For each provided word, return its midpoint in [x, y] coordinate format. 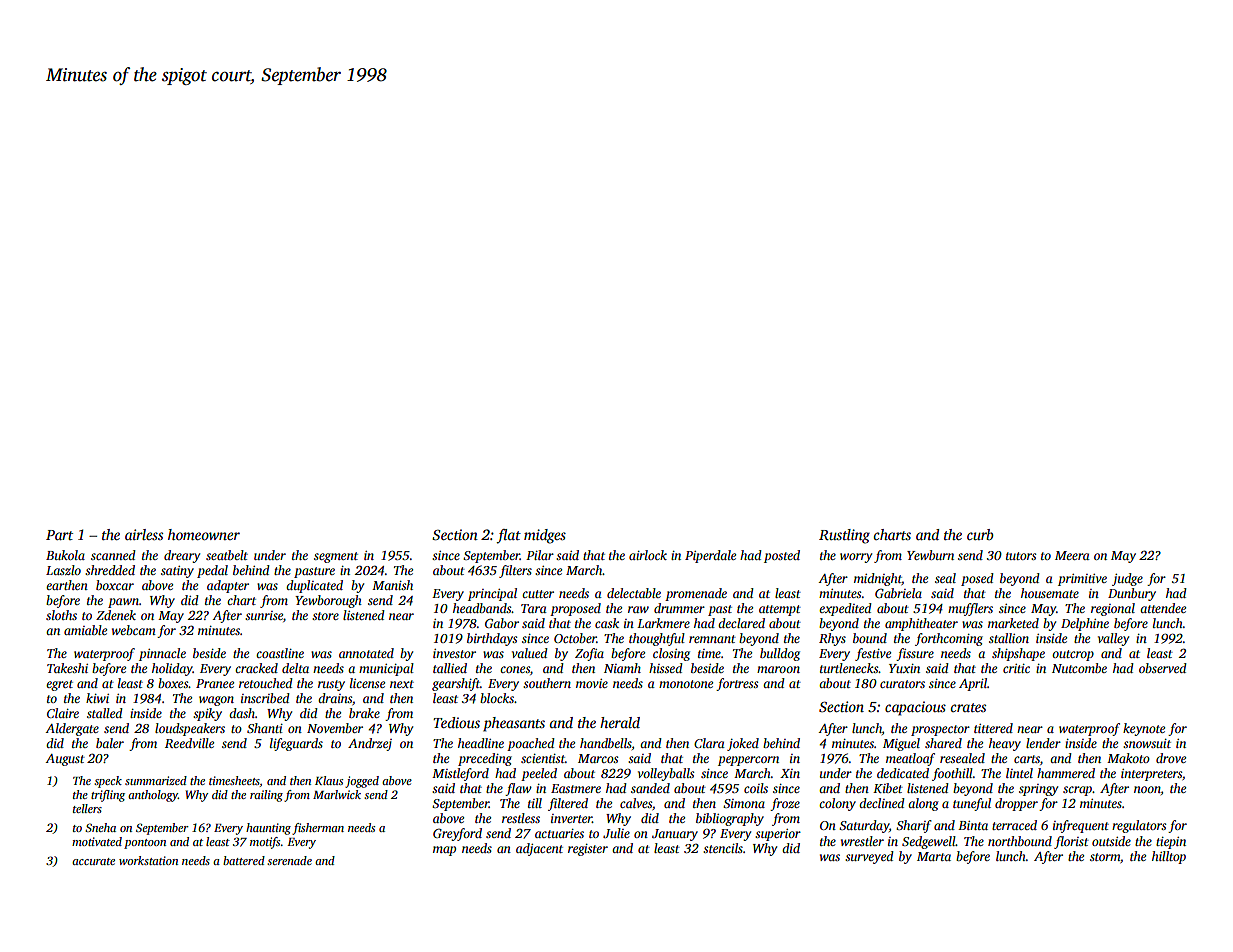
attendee [1163, 608]
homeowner [204, 534]
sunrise [264, 615]
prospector [940, 730]
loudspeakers [190, 729]
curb [980, 534]
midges [545, 536]
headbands [482, 608]
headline [481, 743]
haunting [268, 829]
